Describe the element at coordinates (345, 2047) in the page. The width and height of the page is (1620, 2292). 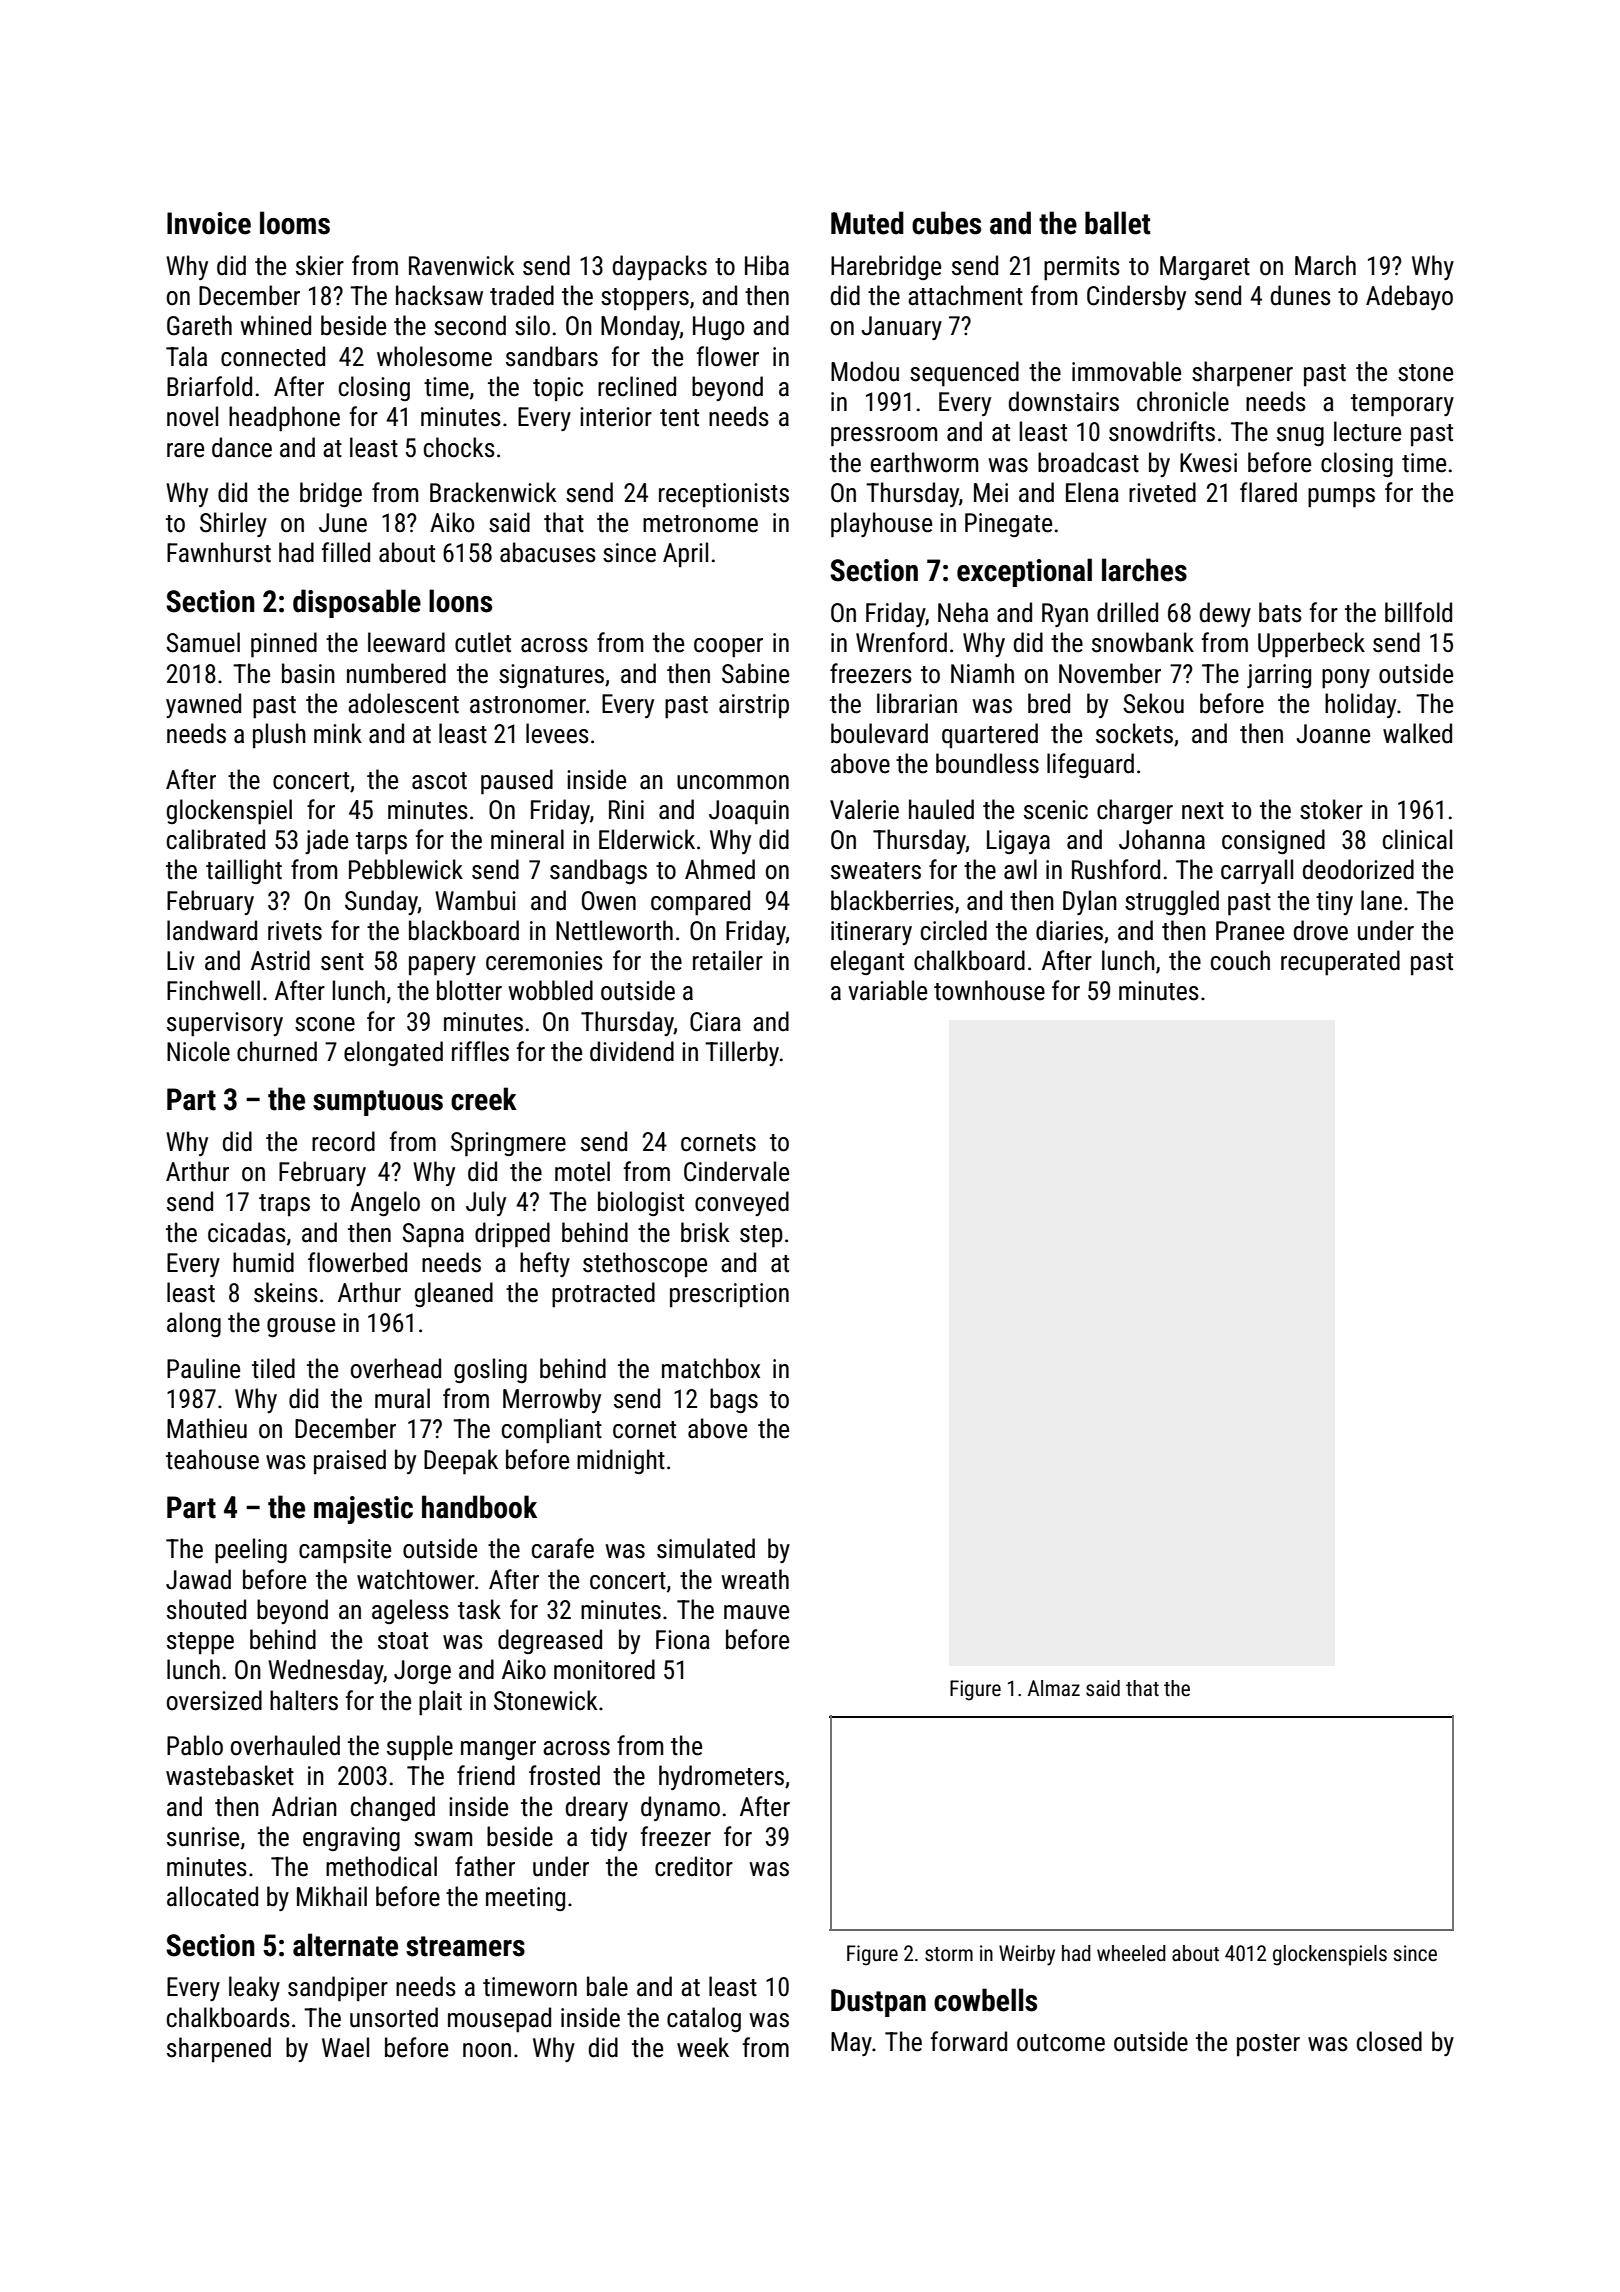
I see `Wael` at that location.
